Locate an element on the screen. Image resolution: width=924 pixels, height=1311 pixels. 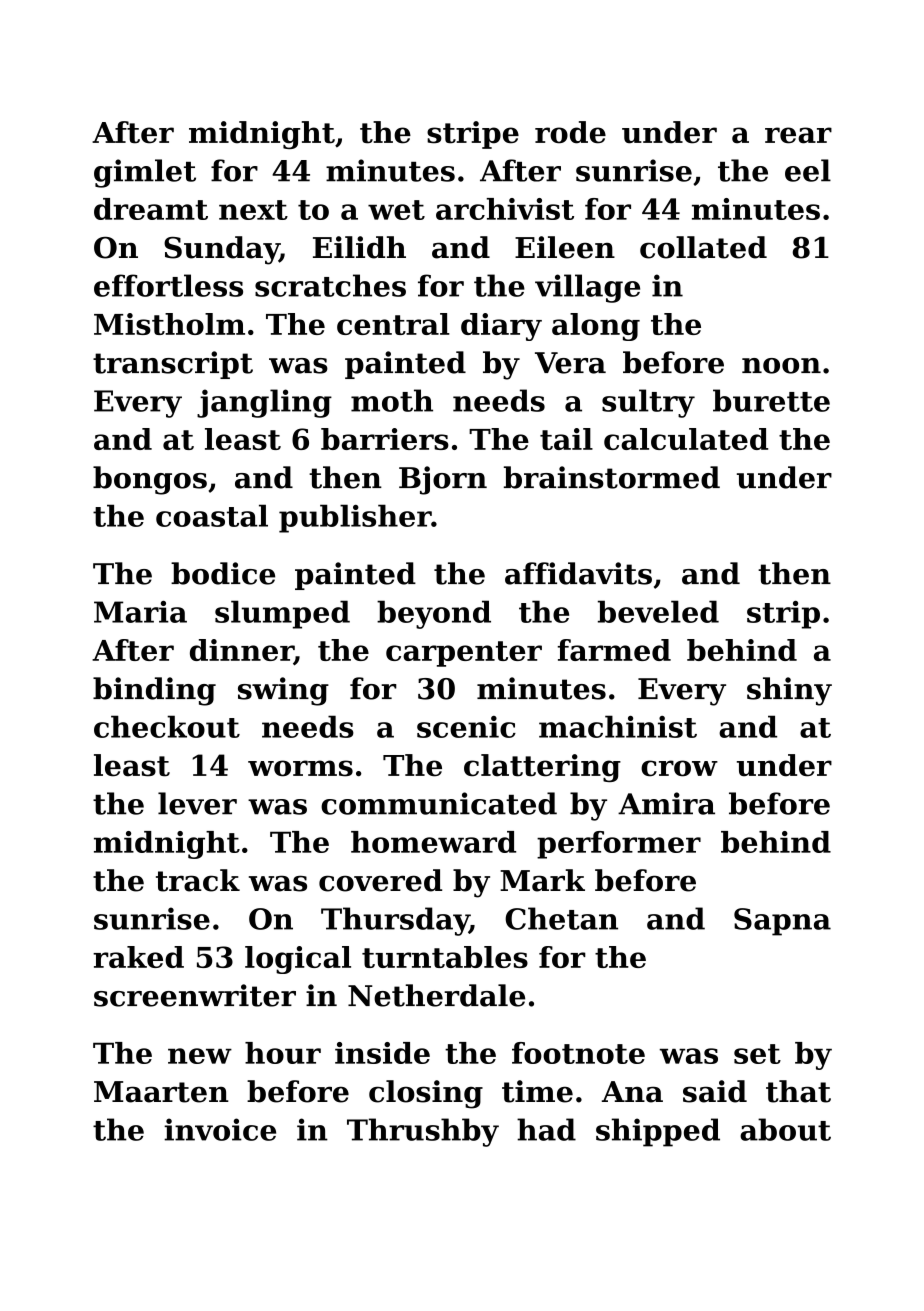
brainstormed is located at coordinates (612, 477).
